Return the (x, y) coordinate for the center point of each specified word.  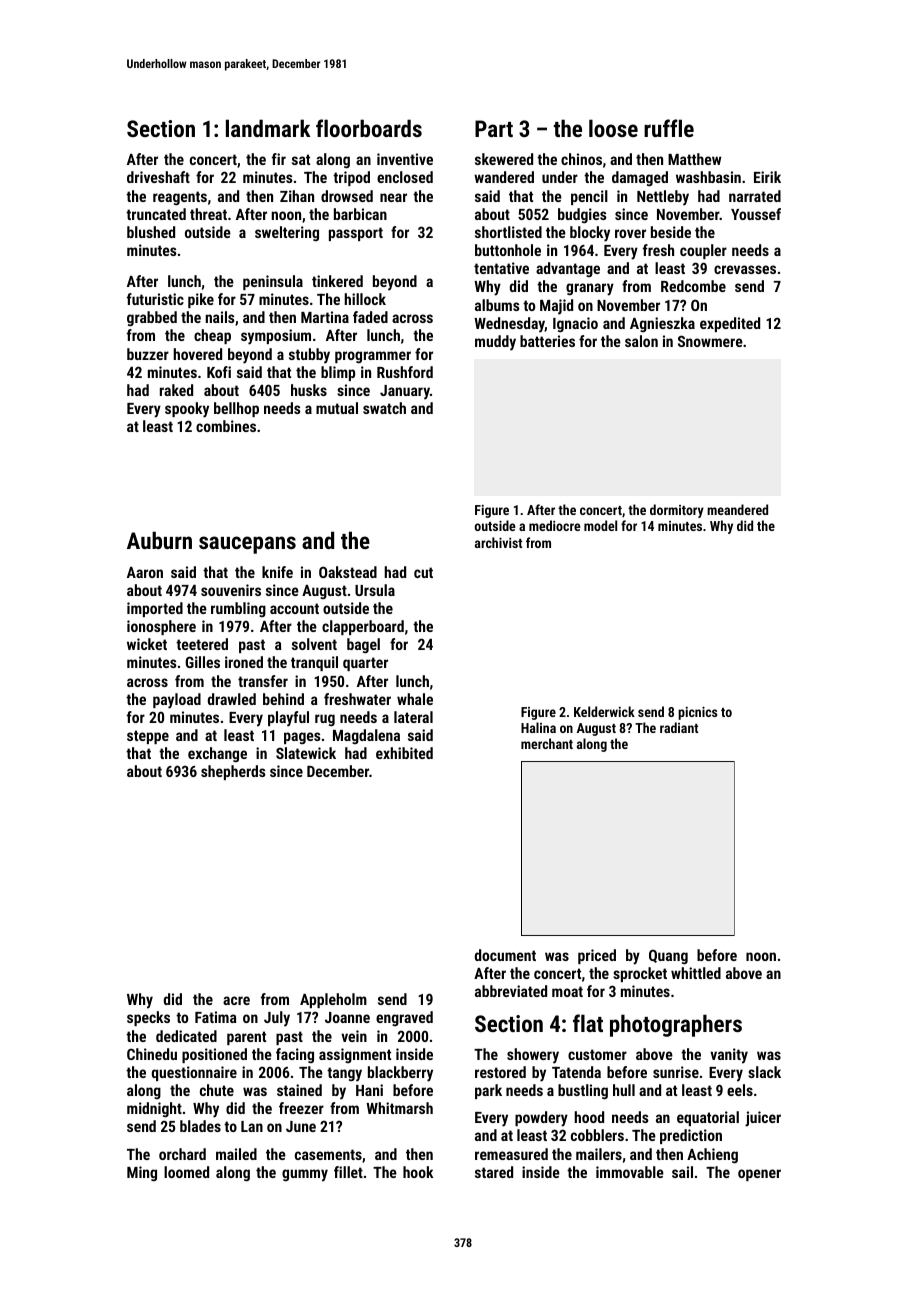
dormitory (677, 511)
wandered (504, 177)
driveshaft (158, 177)
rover (630, 233)
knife (277, 572)
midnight (154, 1109)
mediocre (555, 525)
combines (226, 426)
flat (588, 1023)
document (505, 955)
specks (148, 1018)
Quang (668, 956)
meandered (737, 509)
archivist (498, 542)
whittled (696, 973)
